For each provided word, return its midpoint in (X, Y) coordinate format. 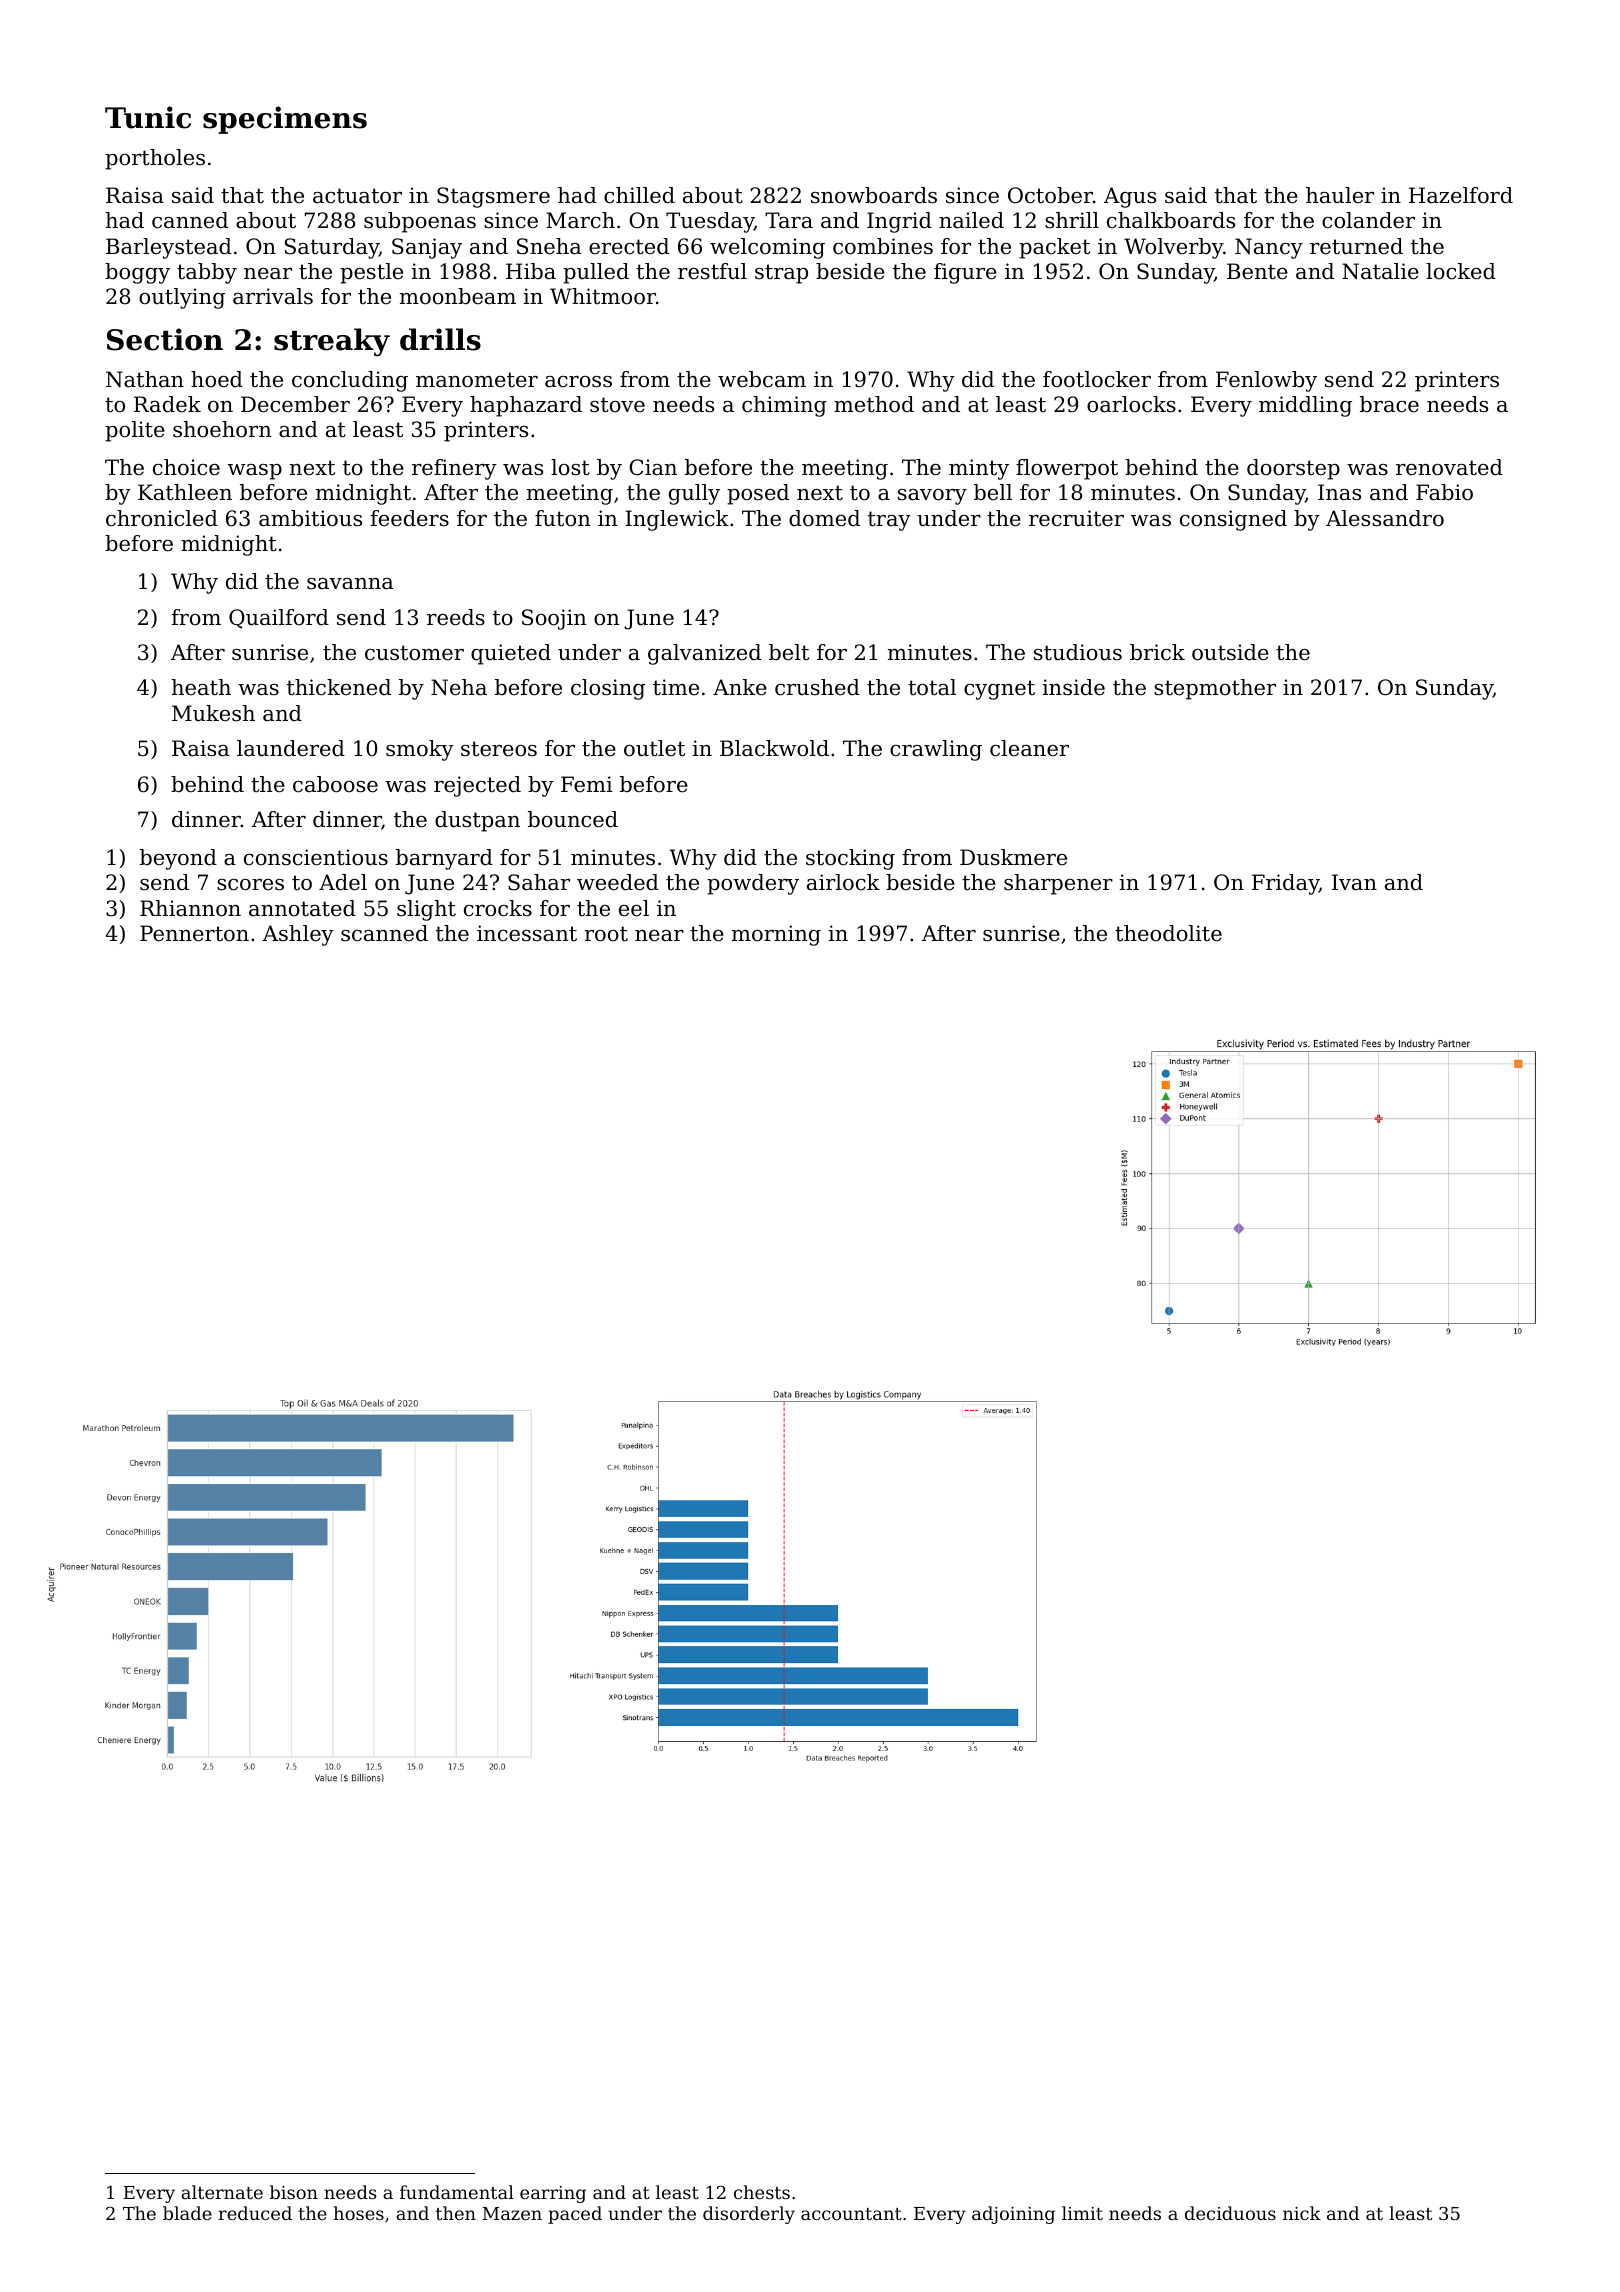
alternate (222, 2192)
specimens (285, 120)
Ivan (1354, 882)
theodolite (1168, 933)
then (456, 2213)
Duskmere (1013, 857)
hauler (1340, 195)
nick (1302, 2213)
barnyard (444, 859)
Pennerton (194, 933)
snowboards (874, 195)
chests (762, 2192)
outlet (654, 748)
